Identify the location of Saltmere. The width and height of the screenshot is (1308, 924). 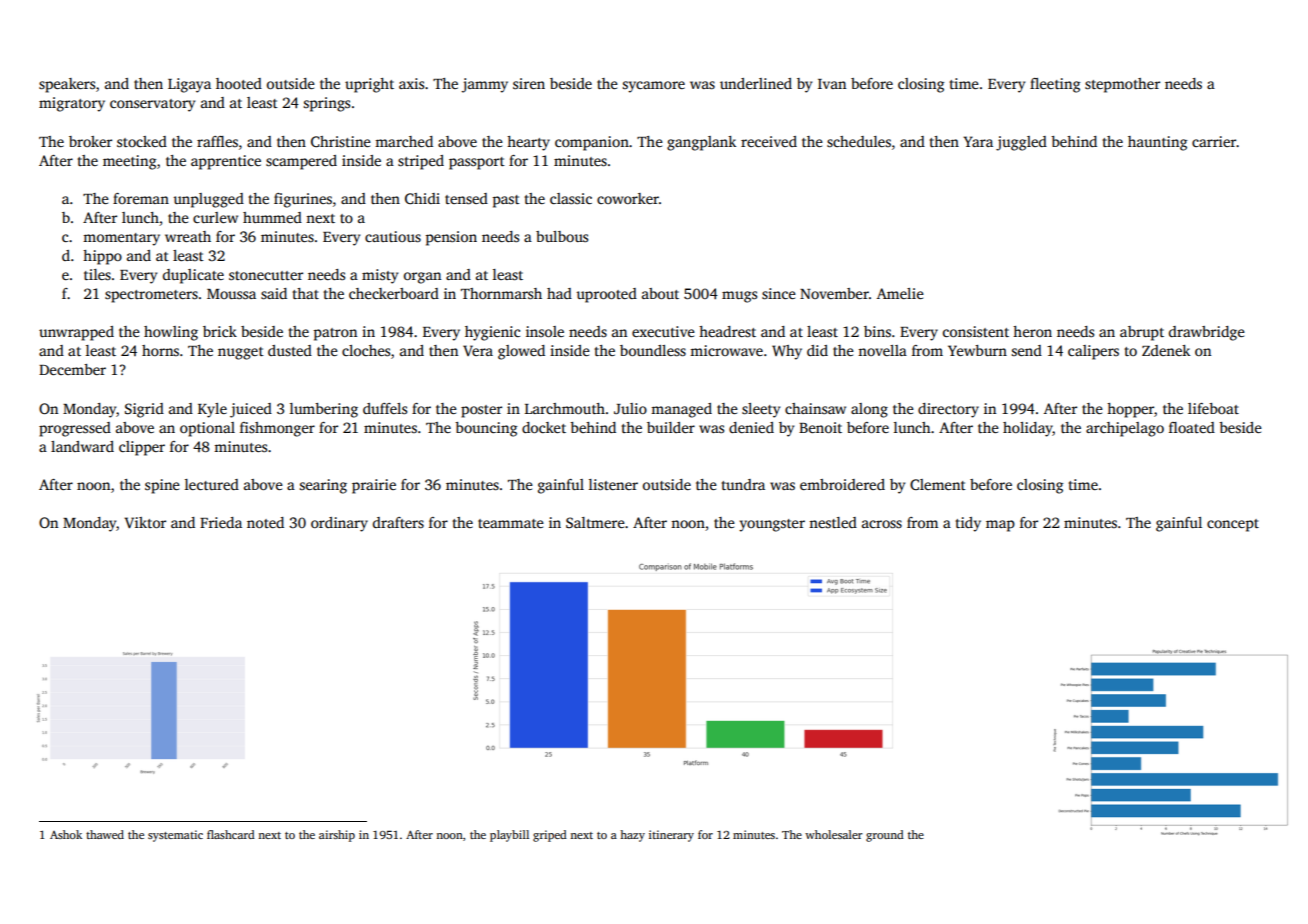
(595, 522).
